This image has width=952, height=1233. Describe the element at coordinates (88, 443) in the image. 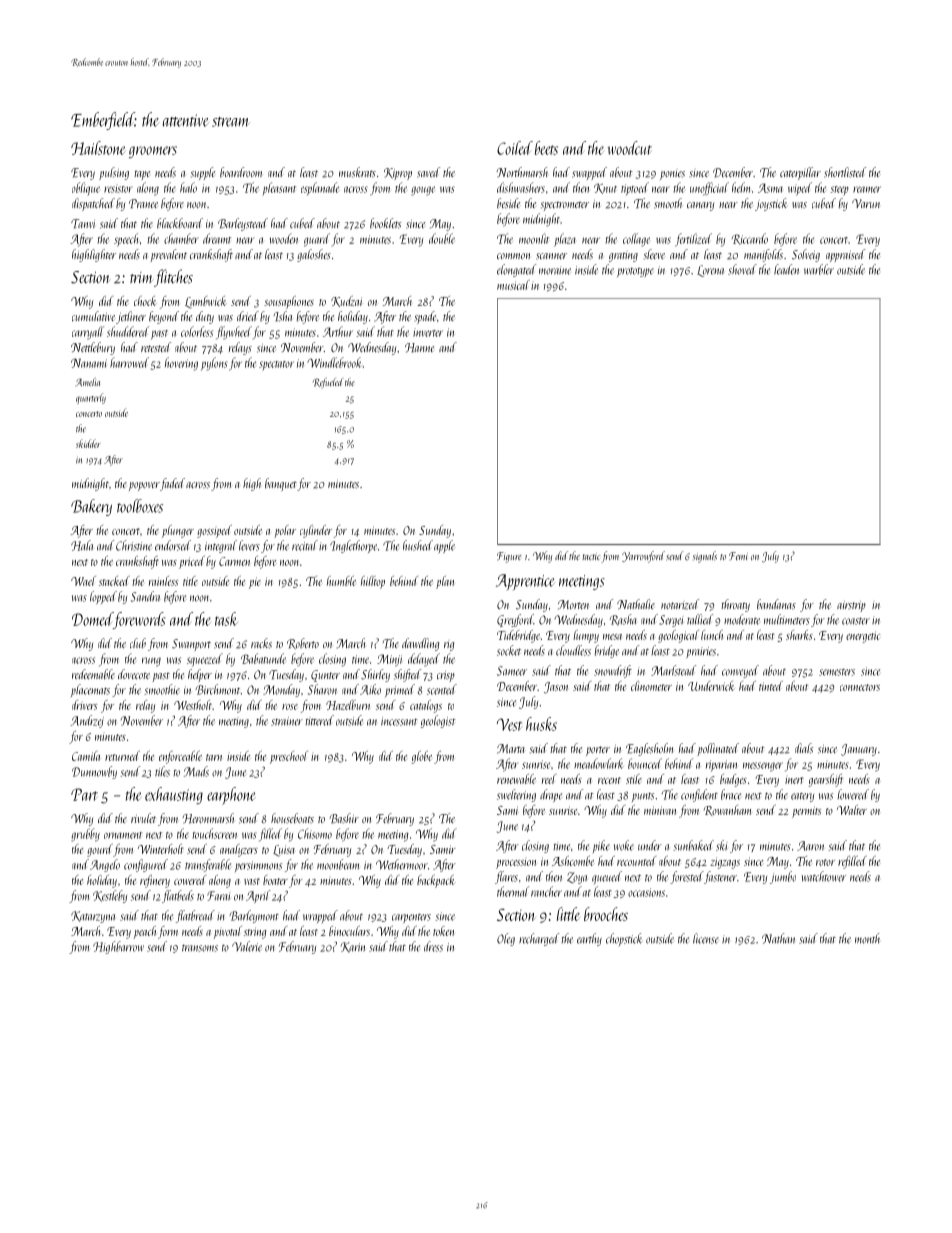

I see `skidder` at that location.
